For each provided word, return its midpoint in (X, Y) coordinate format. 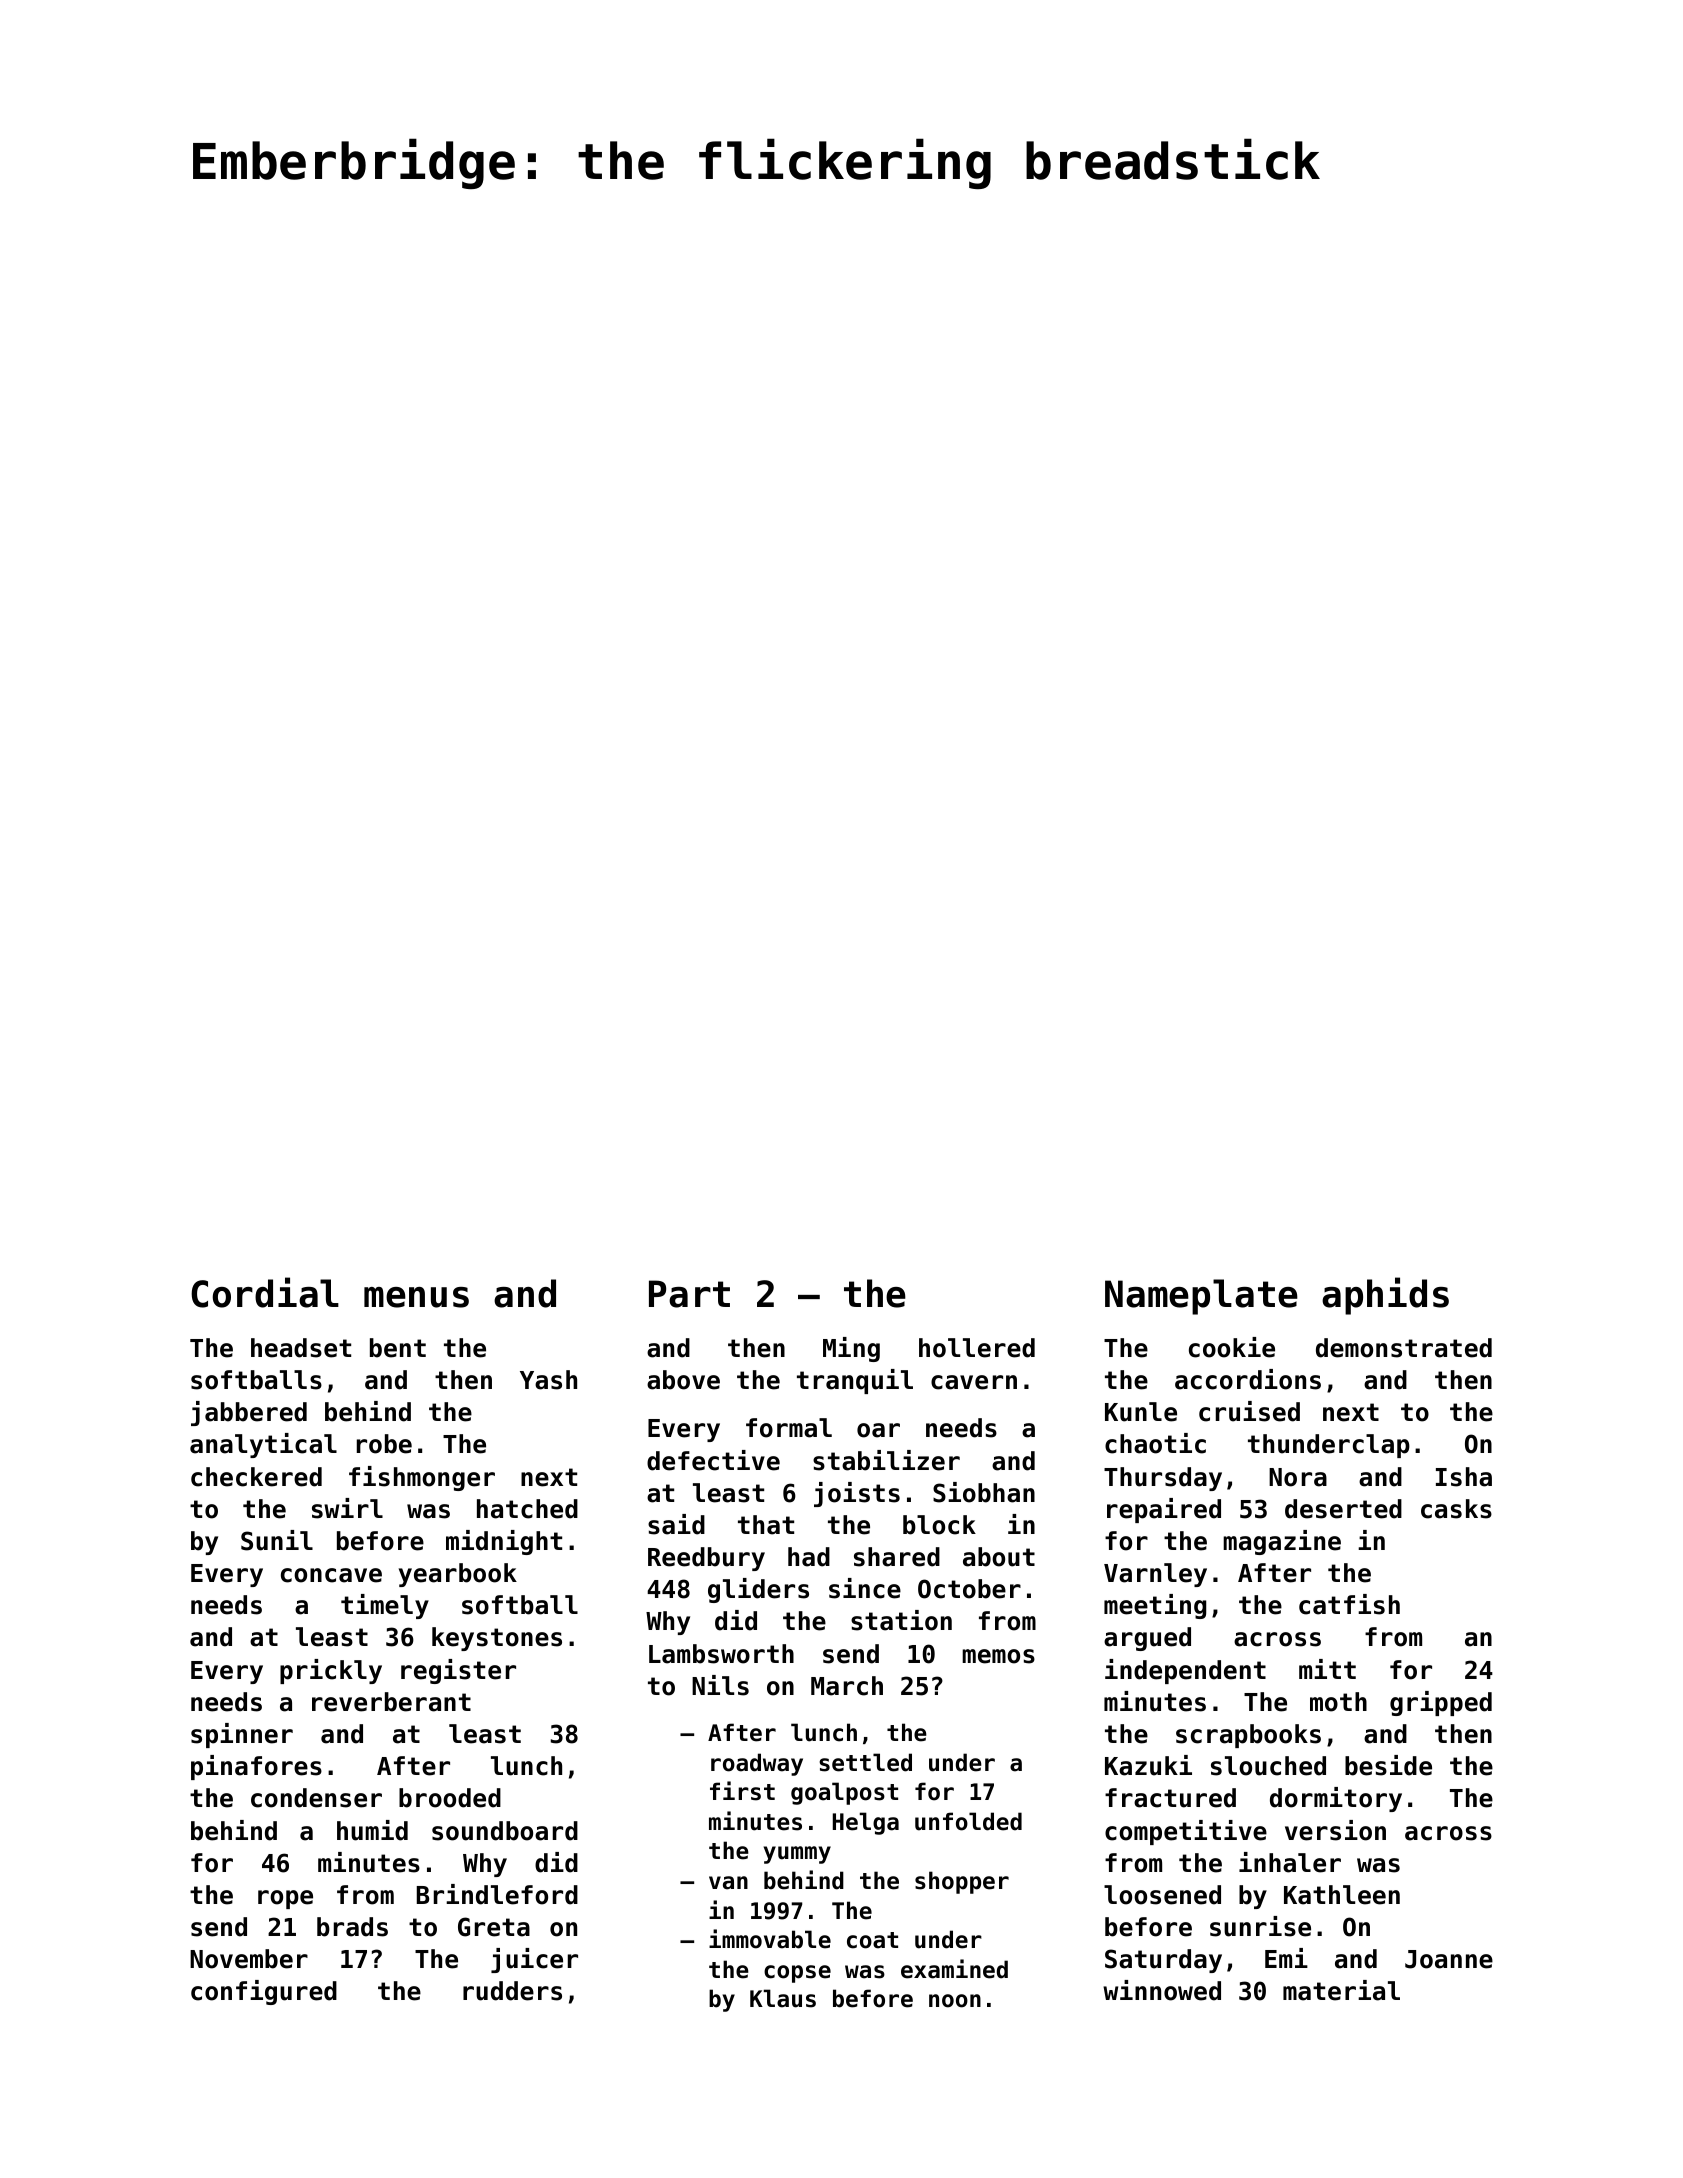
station (901, 1620)
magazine (1282, 1542)
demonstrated (1404, 1348)
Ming (851, 1349)
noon (955, 2001)
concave (331, 1575)
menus (416, 1297)
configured (264, 1992)
